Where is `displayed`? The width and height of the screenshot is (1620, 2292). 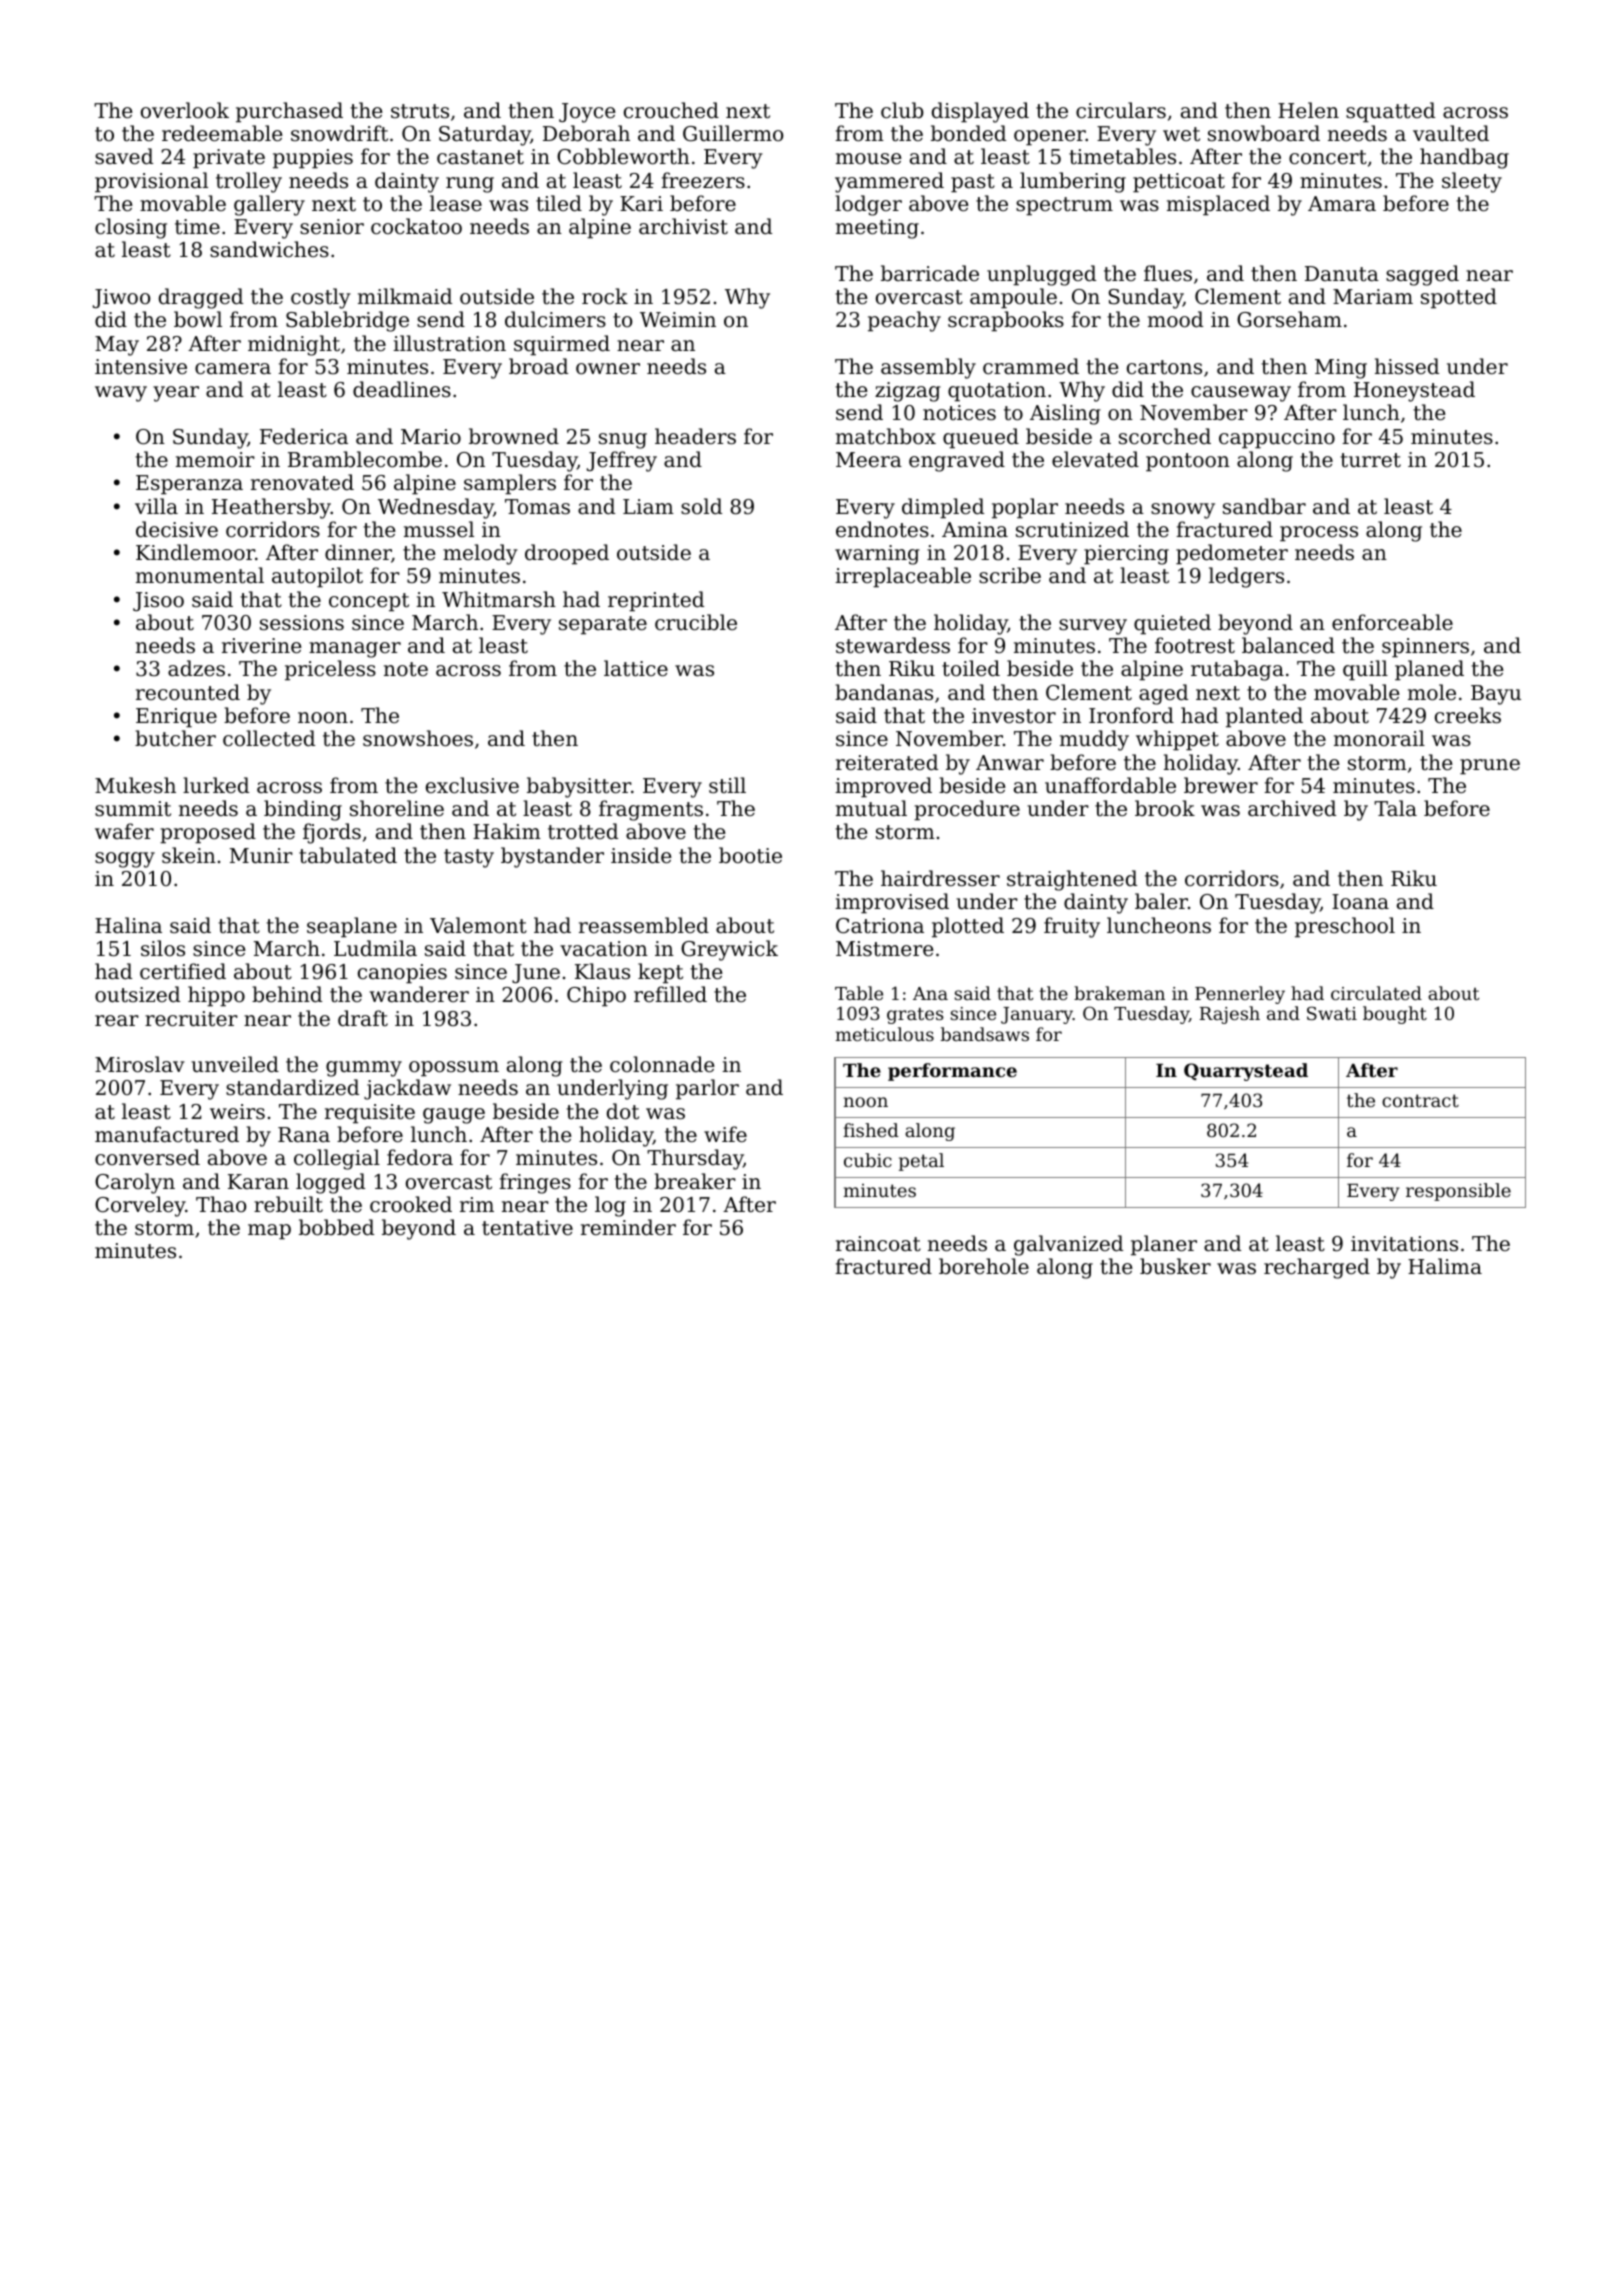
displayed is located at coordinates (980, 112).
